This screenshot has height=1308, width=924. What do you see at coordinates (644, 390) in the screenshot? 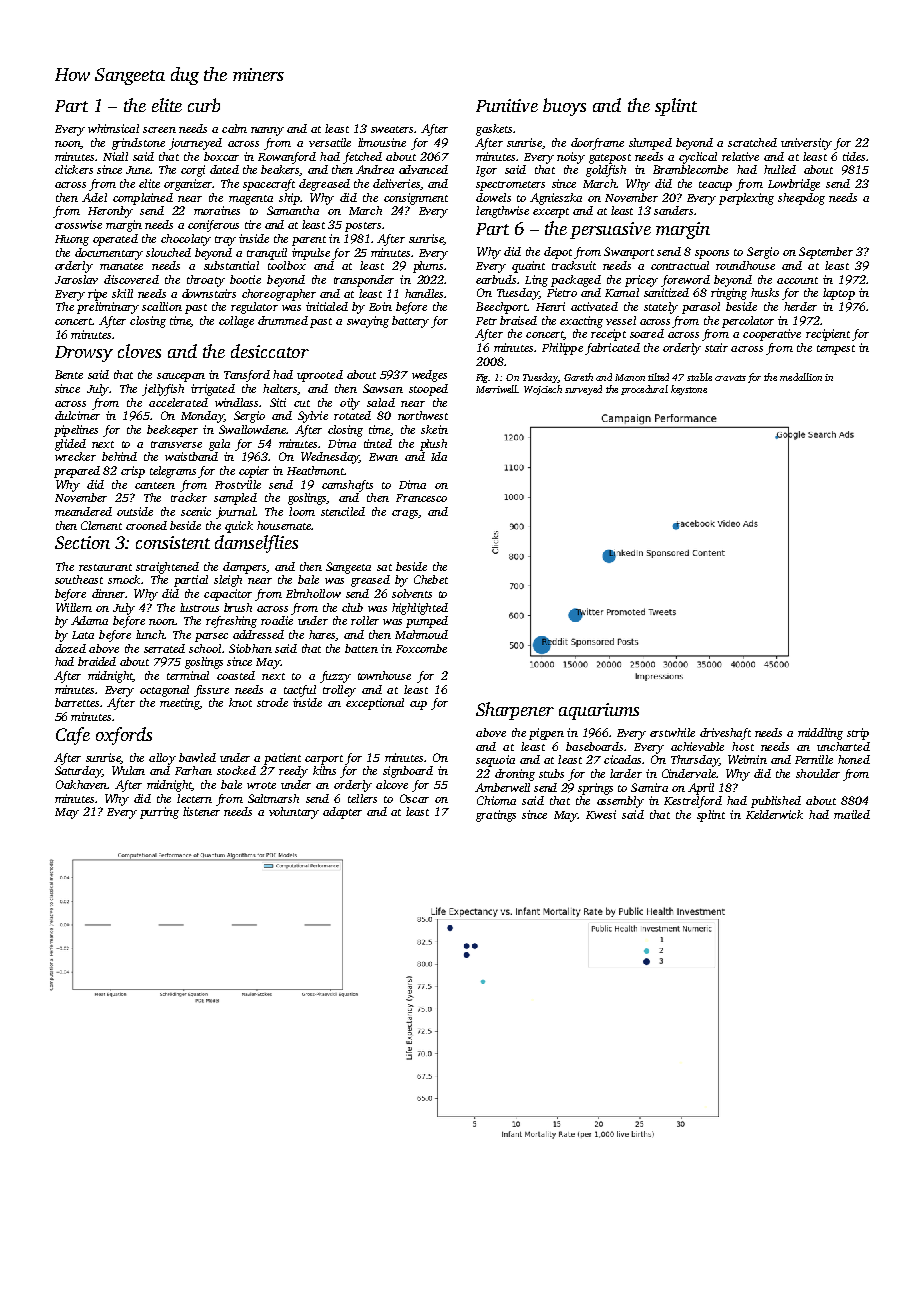
I see `procedural` at bounding box center [644, 390].
